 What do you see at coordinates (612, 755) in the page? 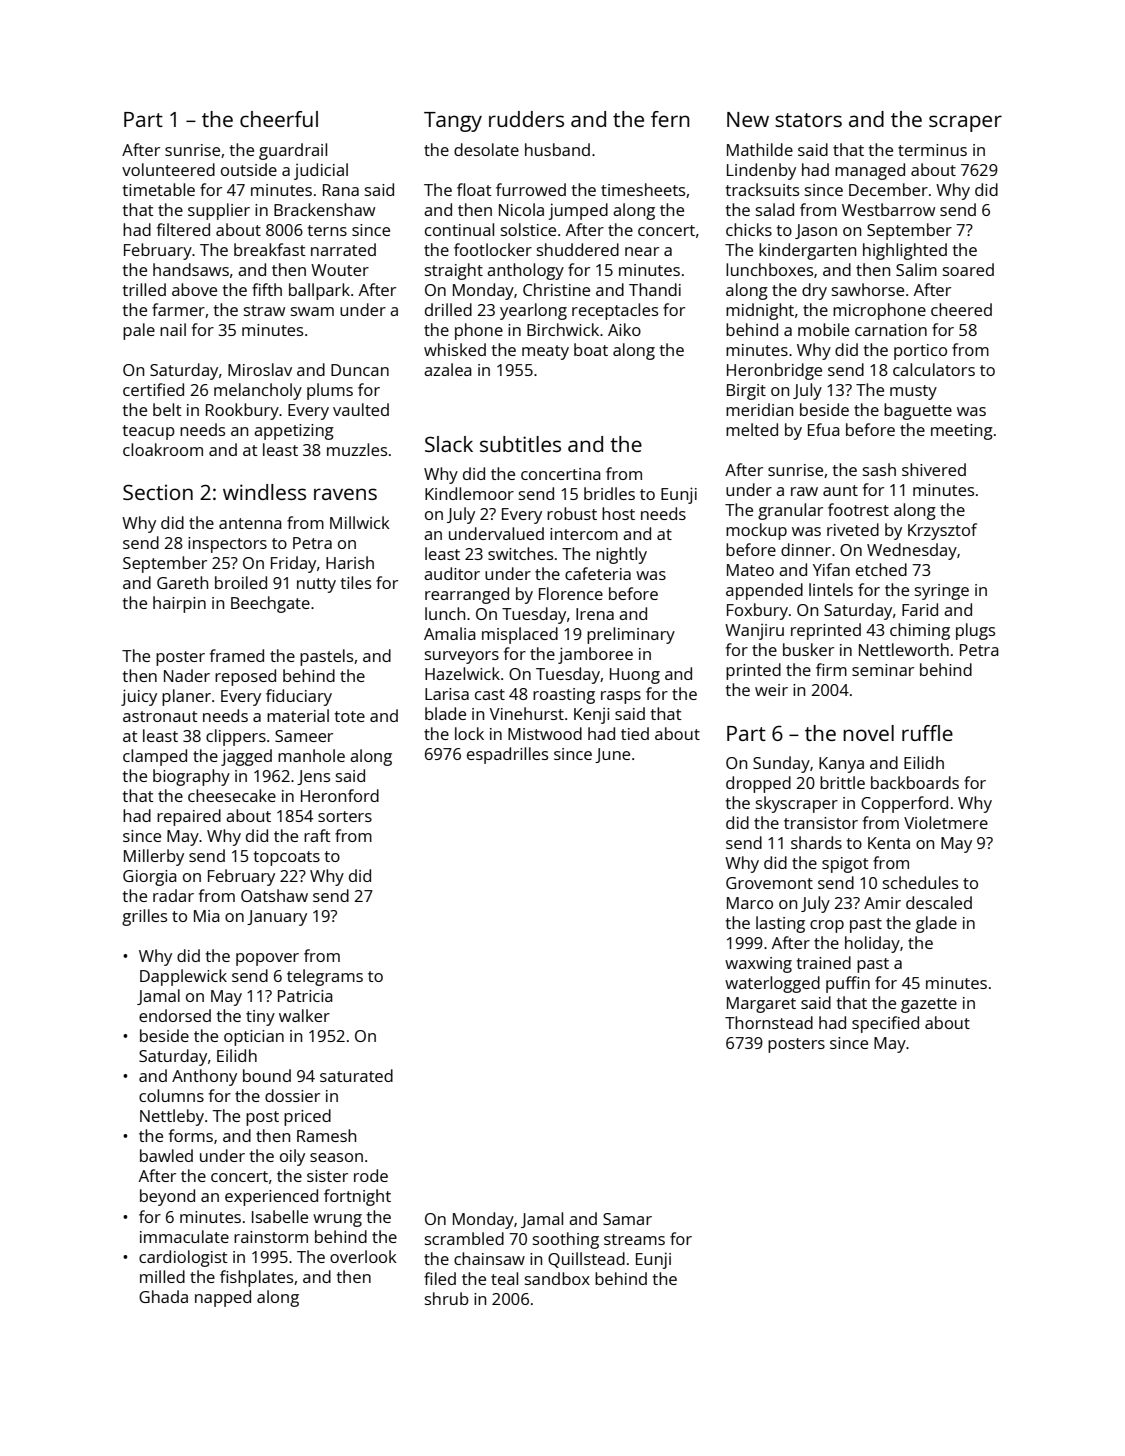
I see `June` at bounding box center [612, 755].
